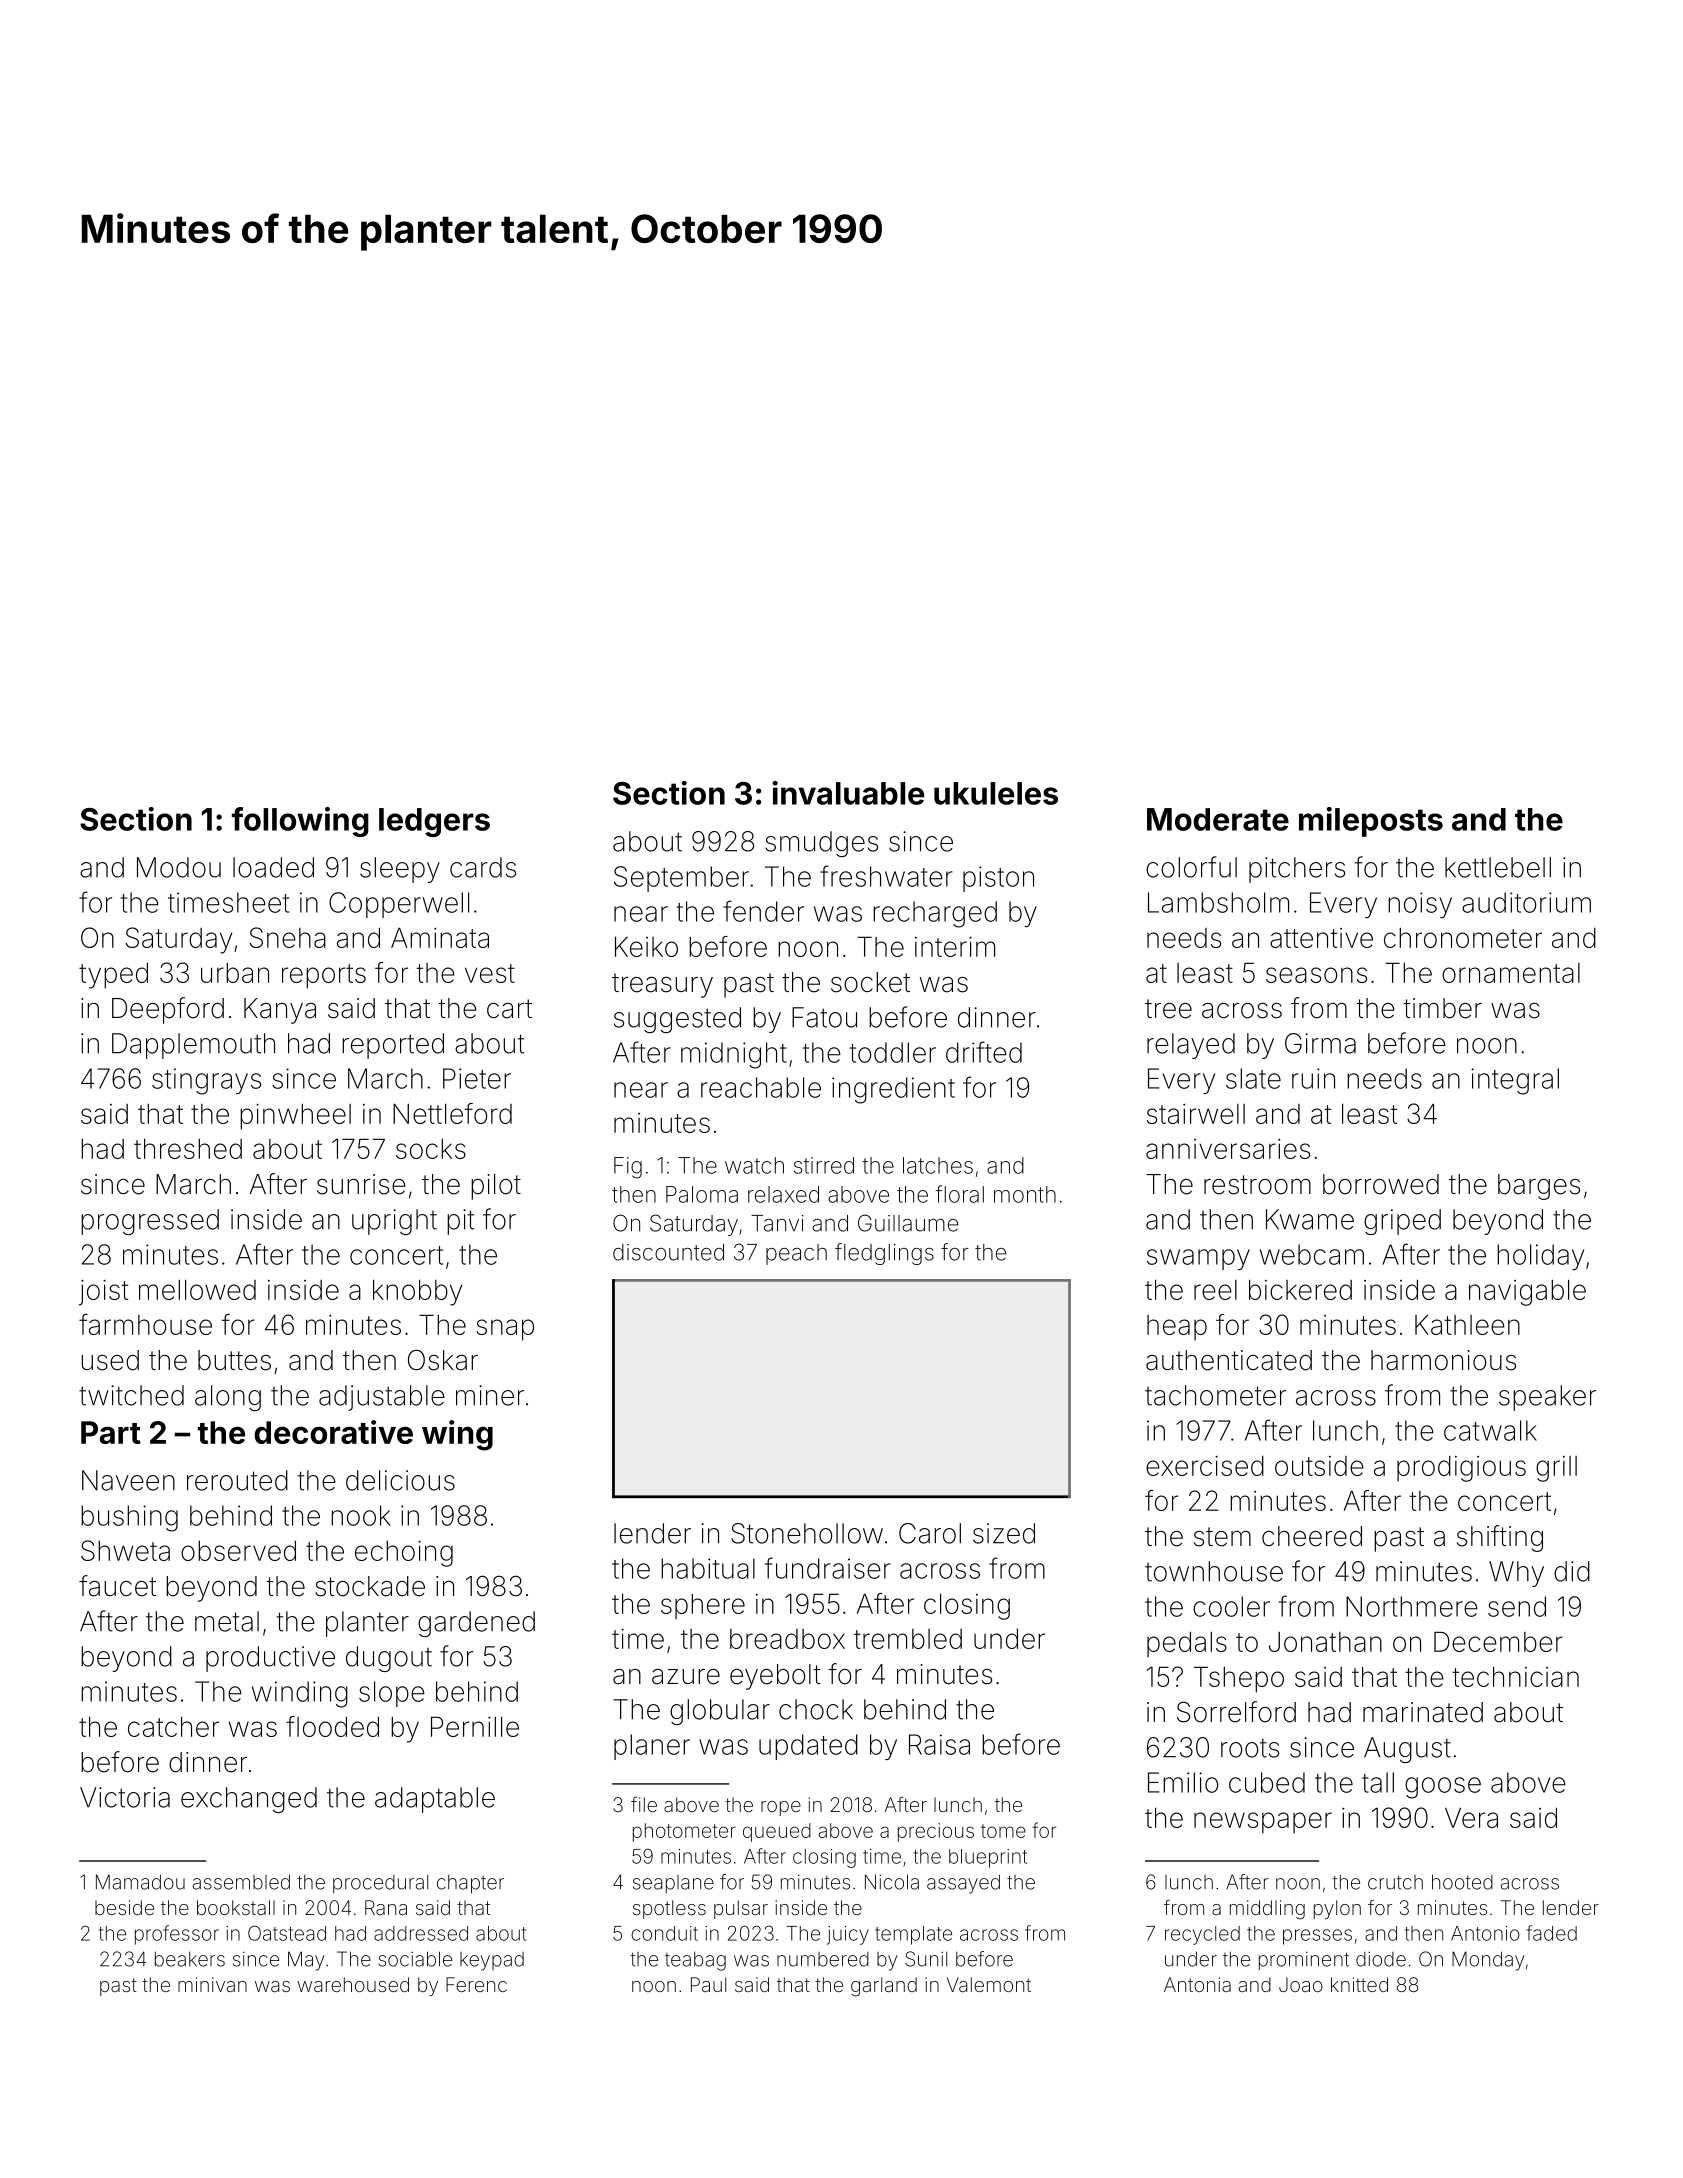  Describe the element at coordinates (908, 1639) in the document. I see `trembled` at that location.
